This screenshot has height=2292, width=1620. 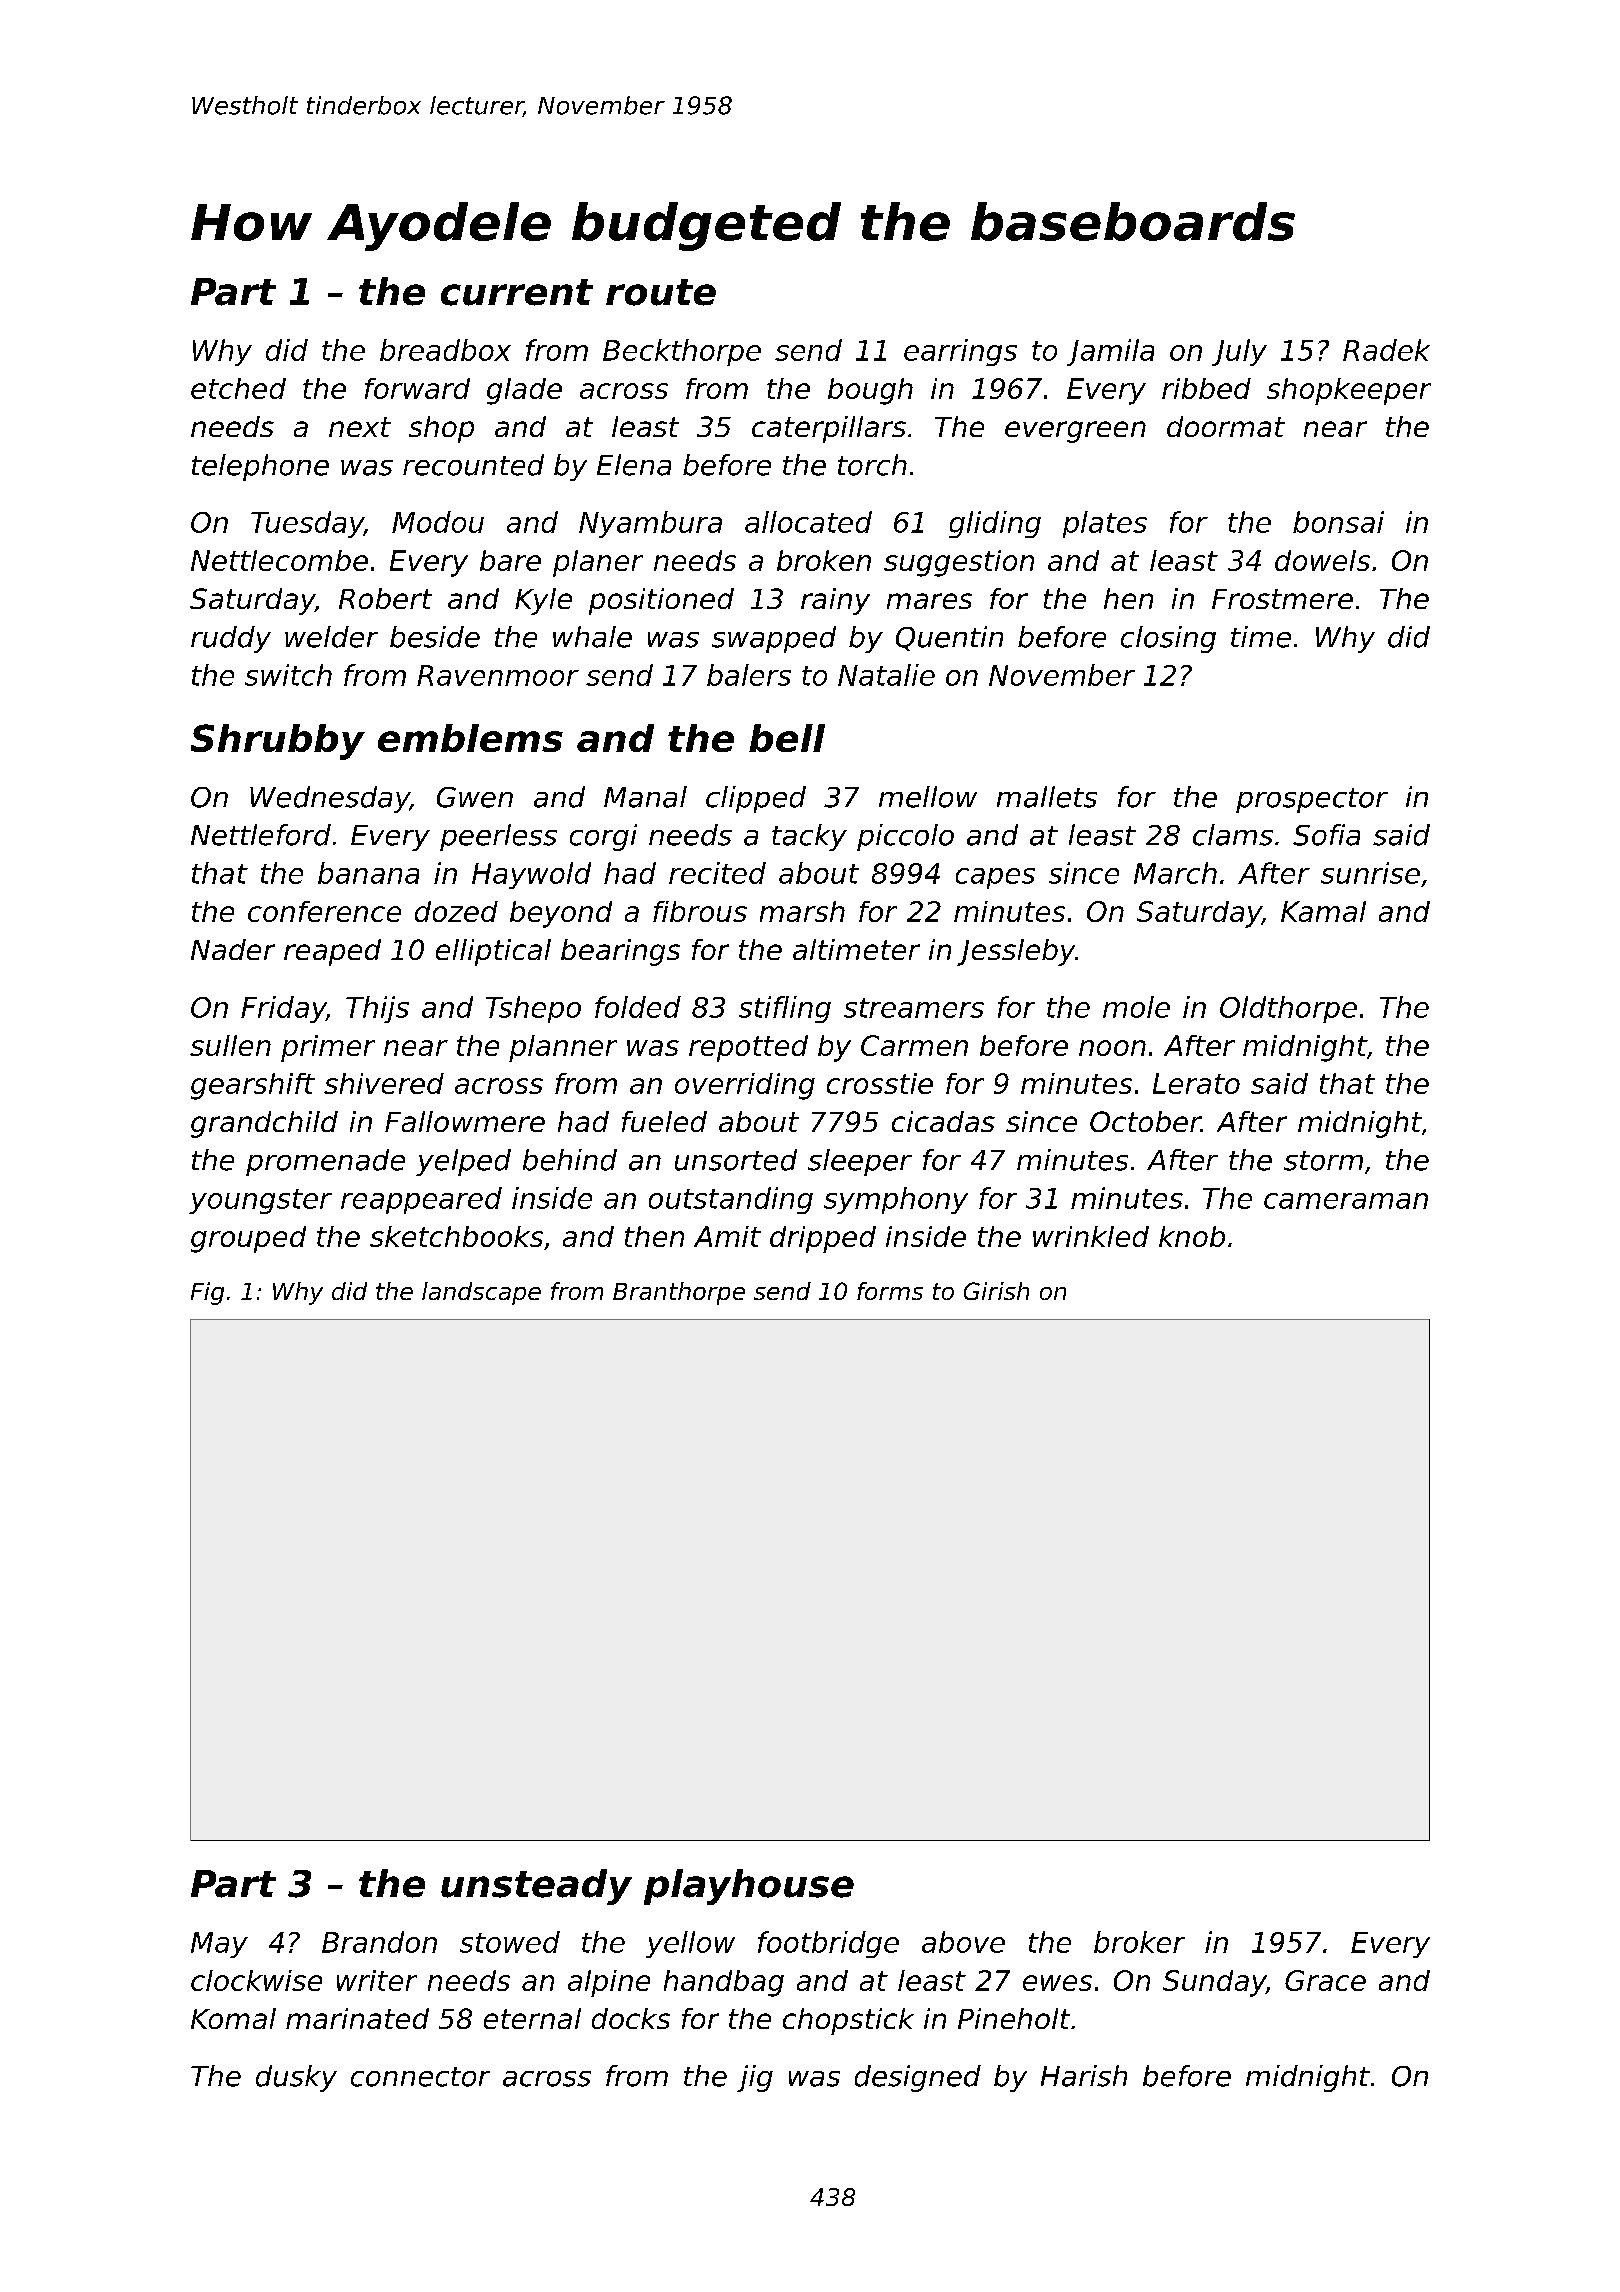 What do you see at coordinates (219, 1945) in the screenshot?
I see `May` at bounding box center [219, 1945].
